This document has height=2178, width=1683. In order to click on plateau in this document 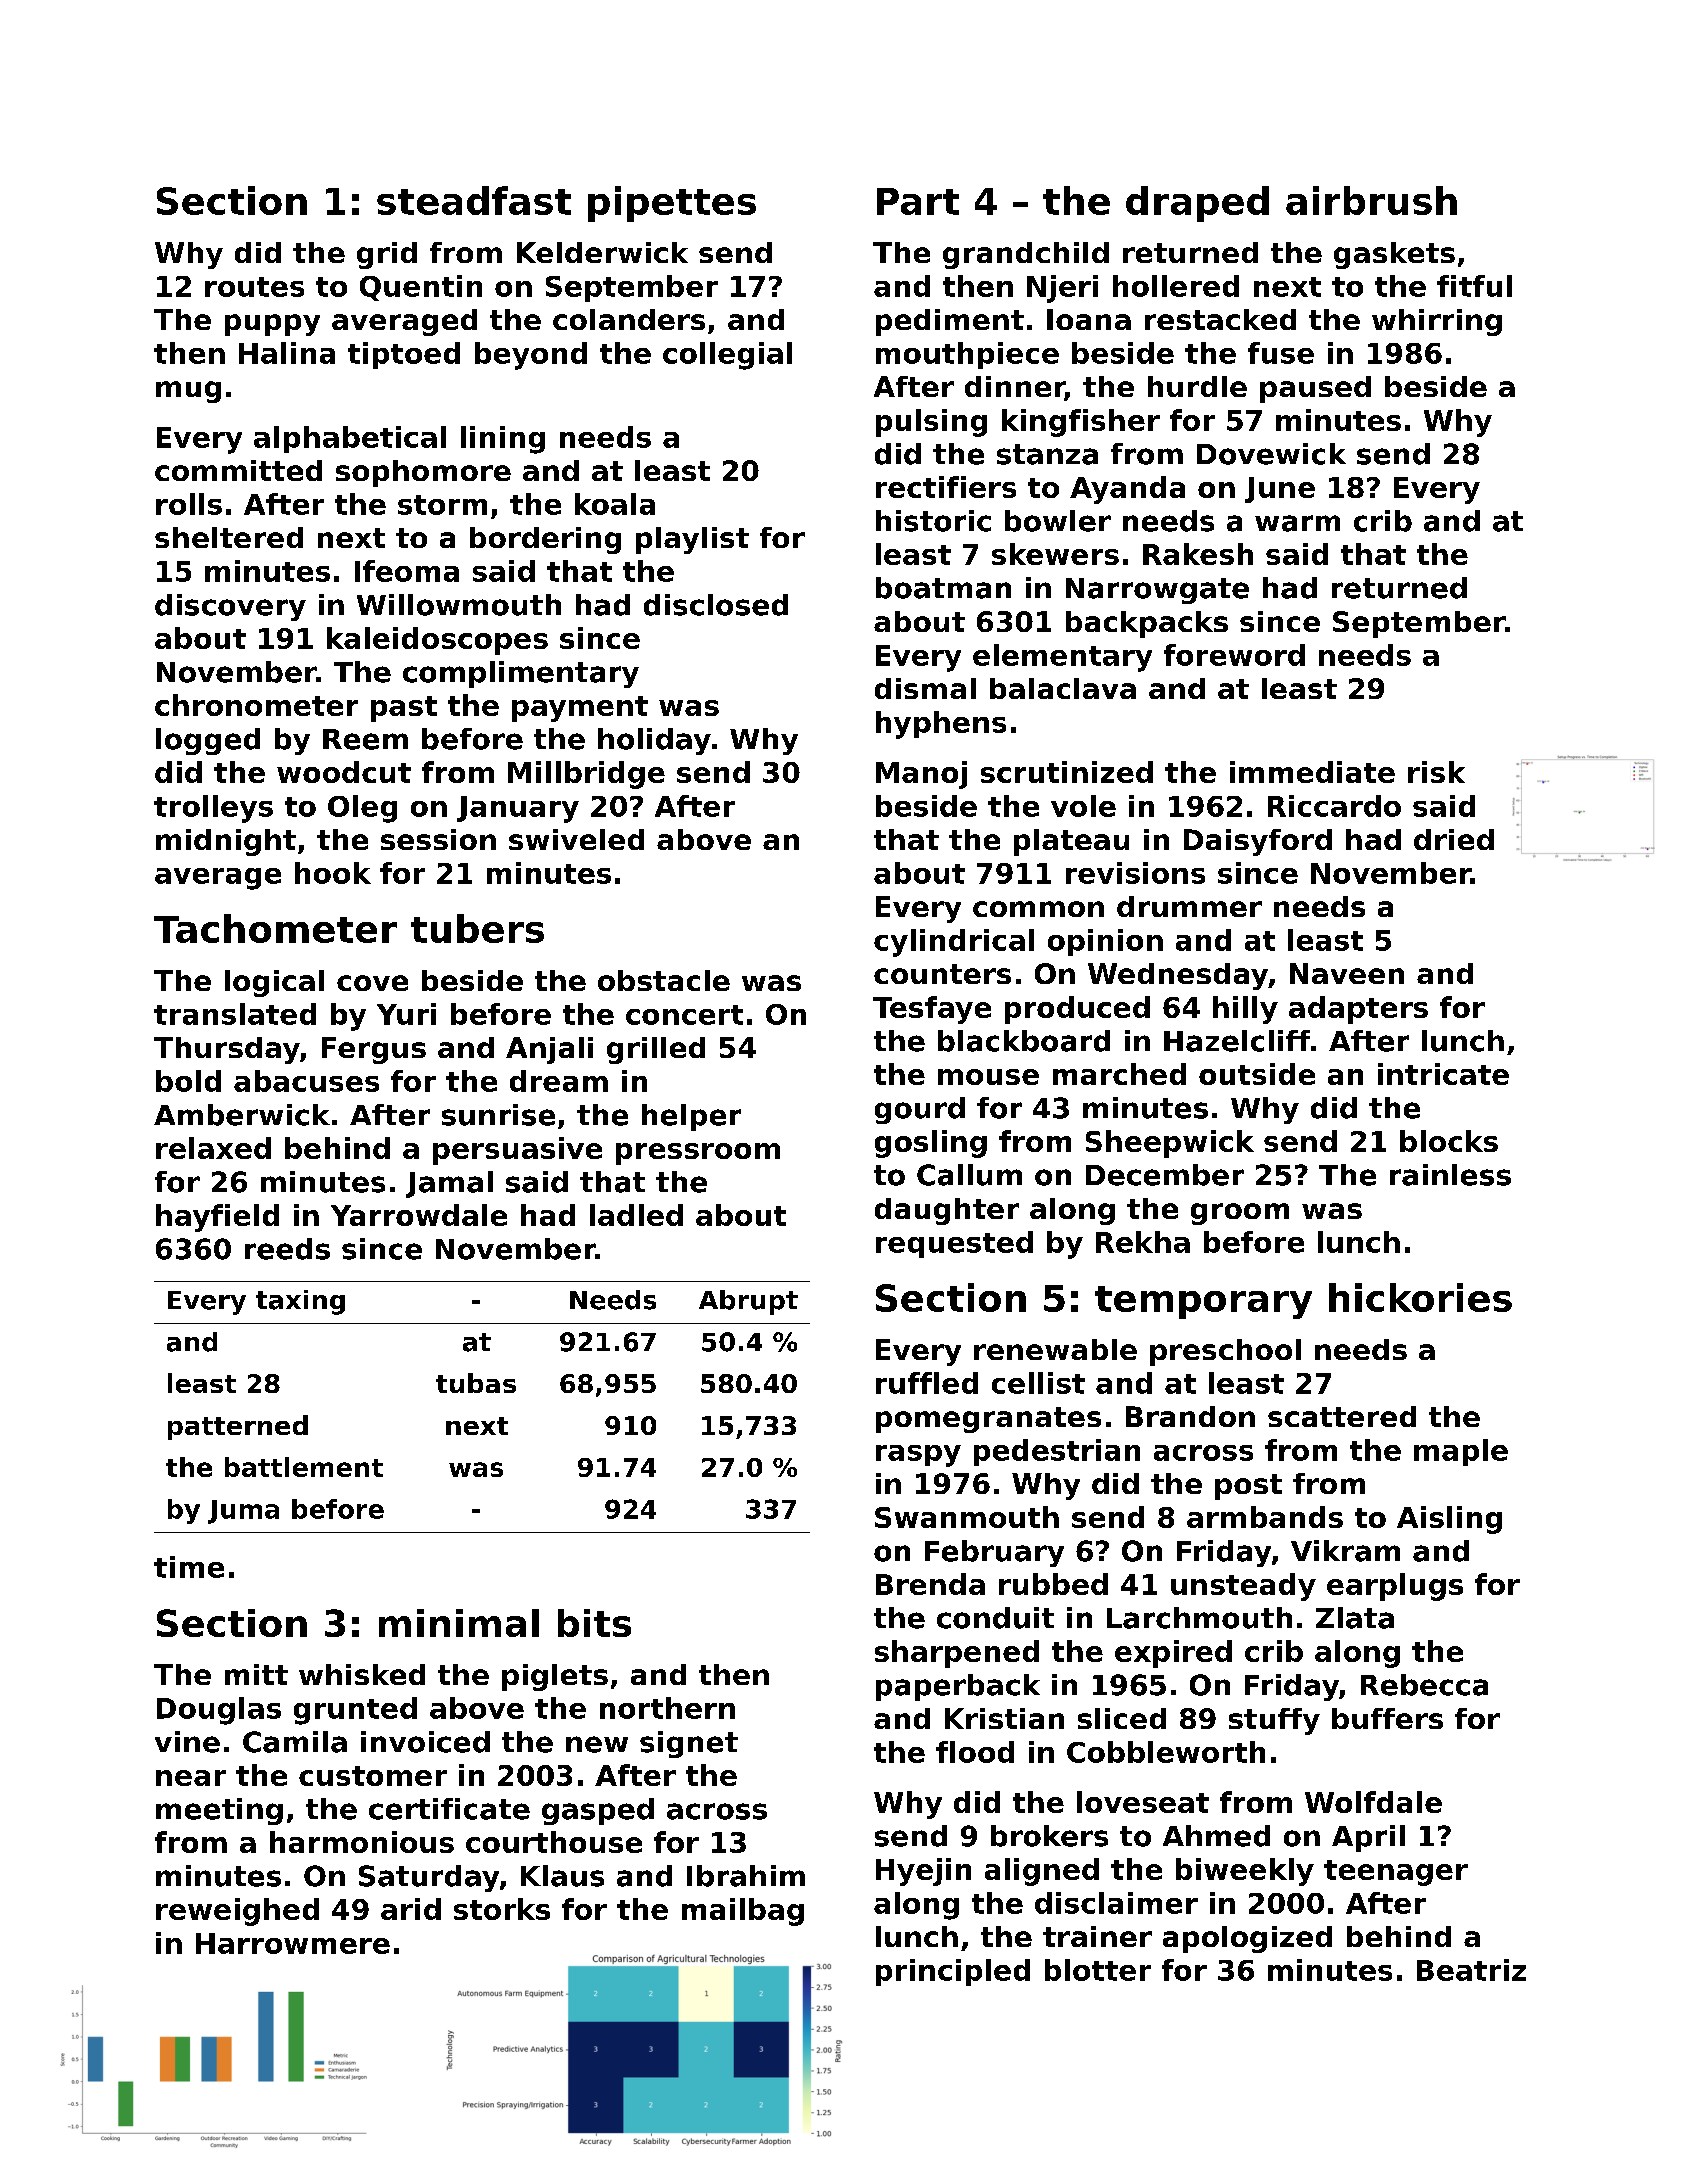, I will do `click(1071, 842)`.
